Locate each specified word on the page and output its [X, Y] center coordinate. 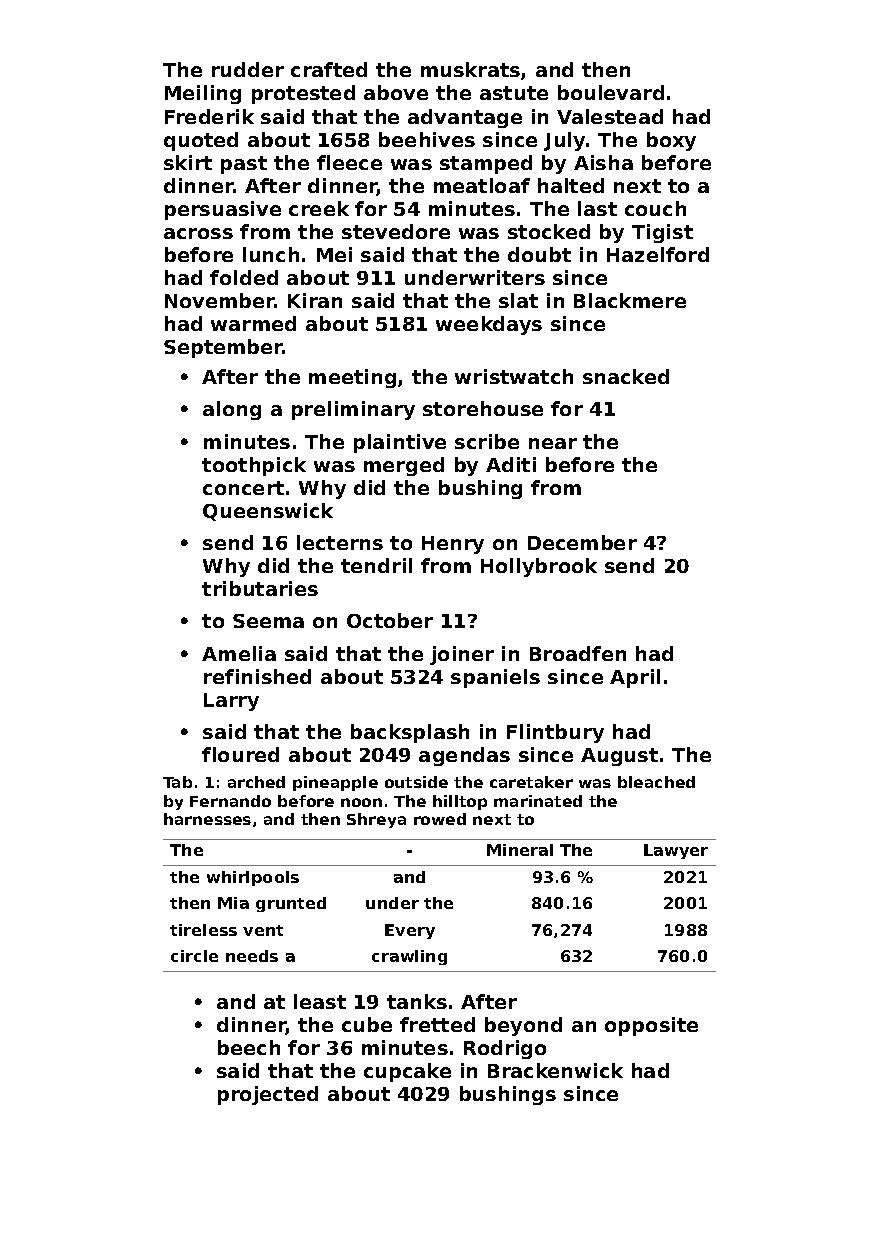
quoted [201, 141]
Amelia [239, 653]
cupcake [407, 1072]
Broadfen [578, 653]
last [597, 208]
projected [268, 1095]
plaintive [400, 443]
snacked [626, 376]
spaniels [495, 678]
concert [243, 488]
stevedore [396, 231]
